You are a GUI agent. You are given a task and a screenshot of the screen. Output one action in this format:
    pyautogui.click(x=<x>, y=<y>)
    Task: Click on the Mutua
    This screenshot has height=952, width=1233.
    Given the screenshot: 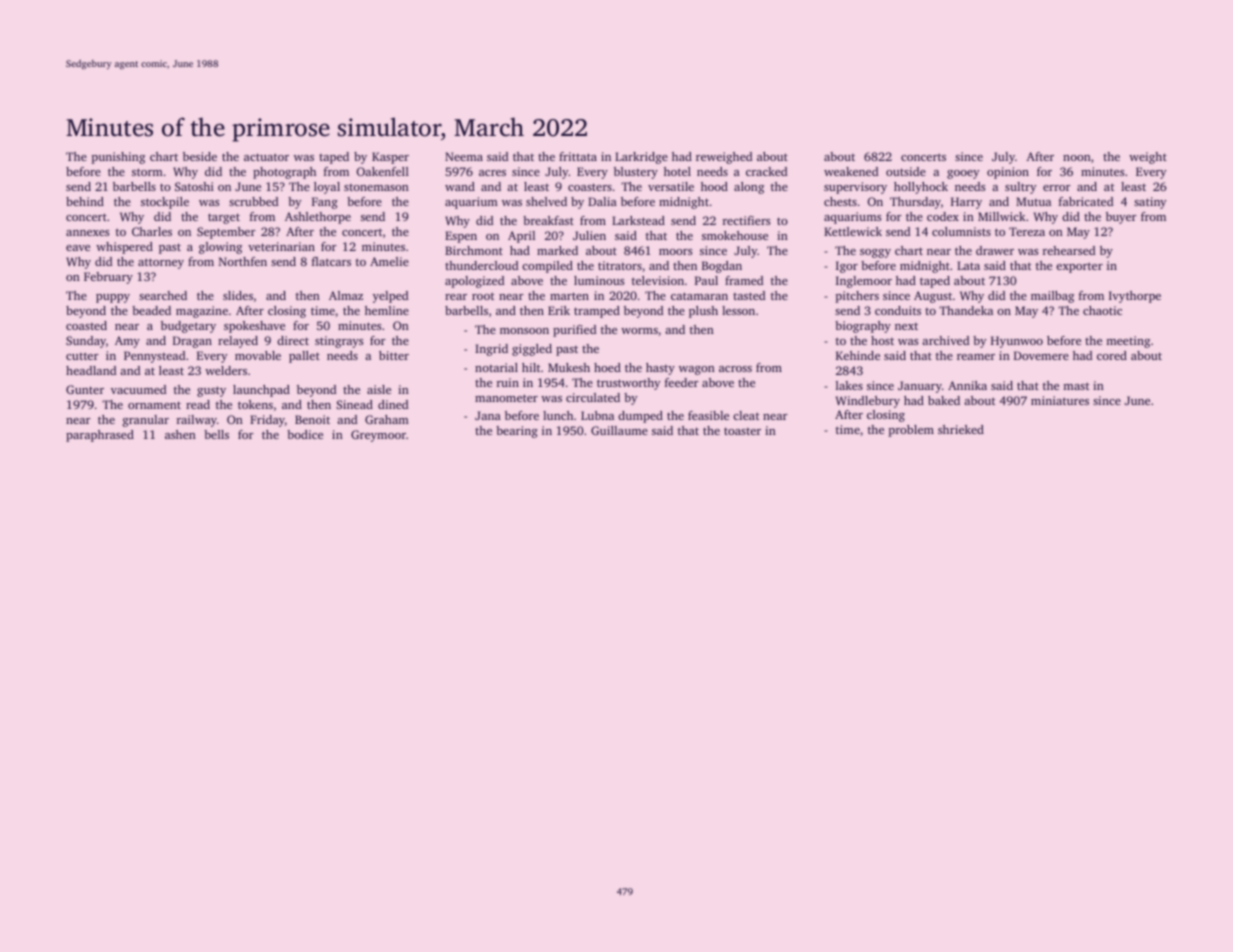 What is the action you would take?
    pyautogui.click(x=1033, y=201)
